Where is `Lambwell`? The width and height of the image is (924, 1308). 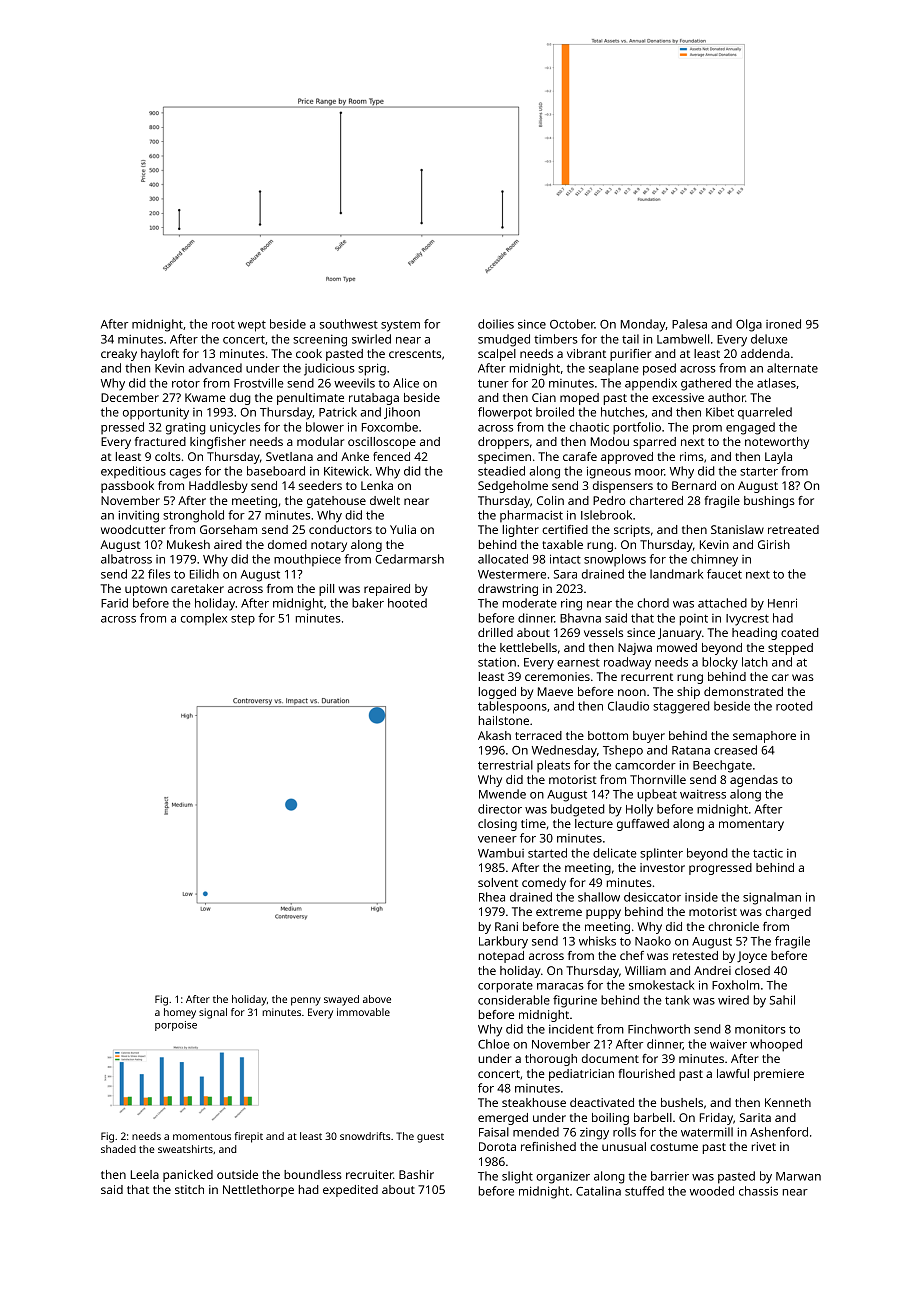
Lambwell is located at coordinates (683, 339).
